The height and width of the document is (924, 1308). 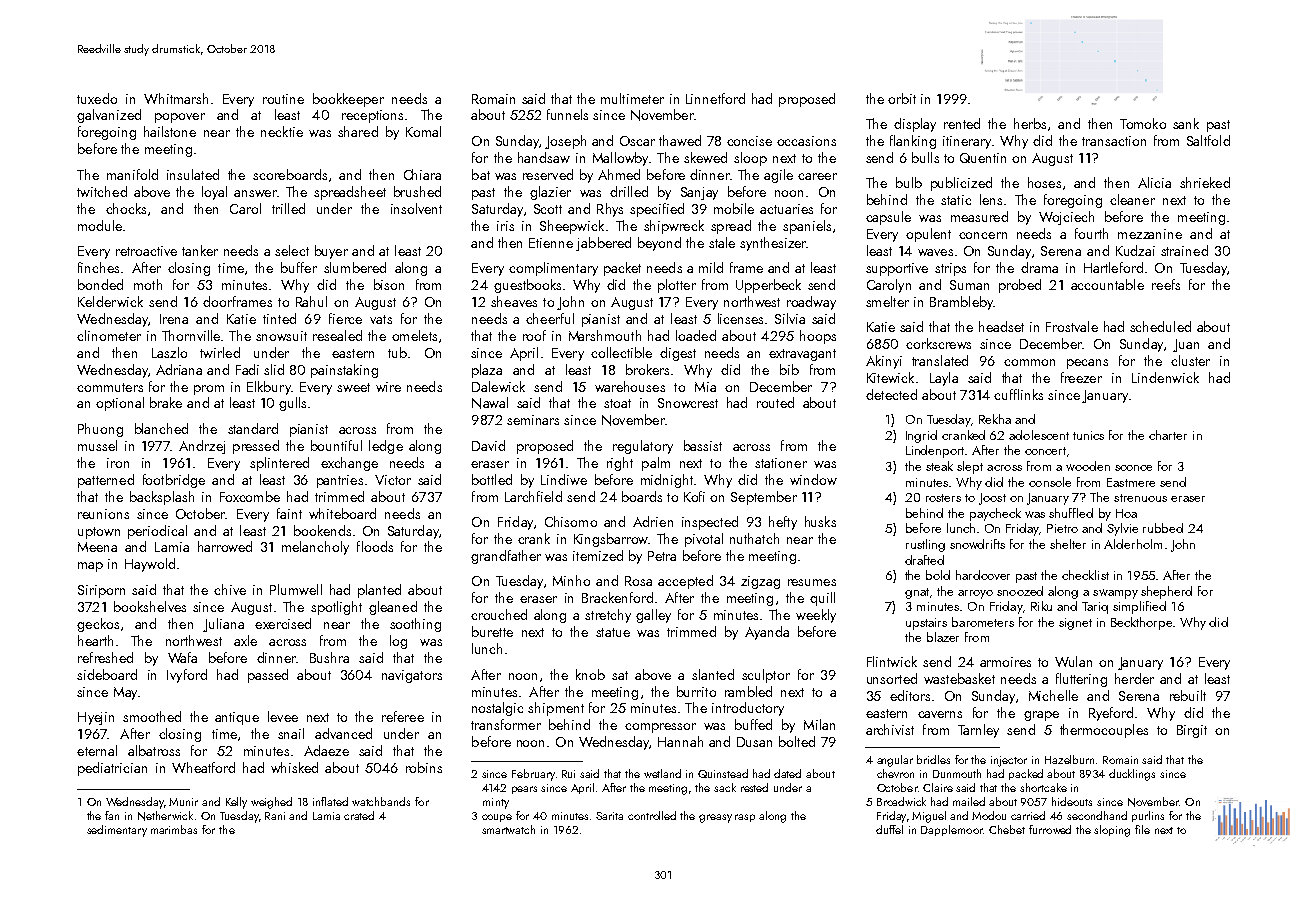 What do you see at coordinates (938, 575) in the document?
I see `bold` at bounding box center [938, 575].
